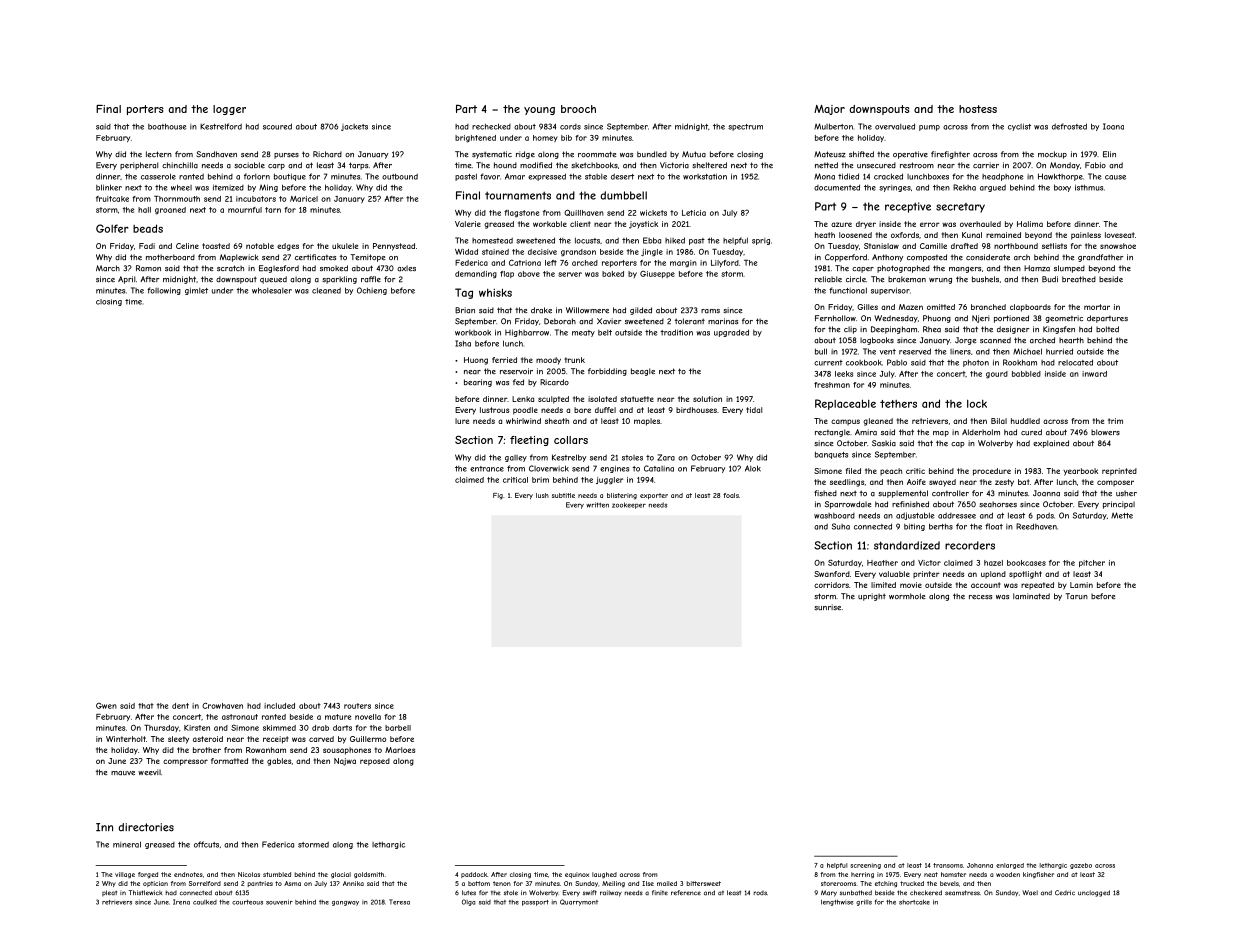  Describe the element at coordinates (1097, 307) in the document. I see `mortar` at that location.
